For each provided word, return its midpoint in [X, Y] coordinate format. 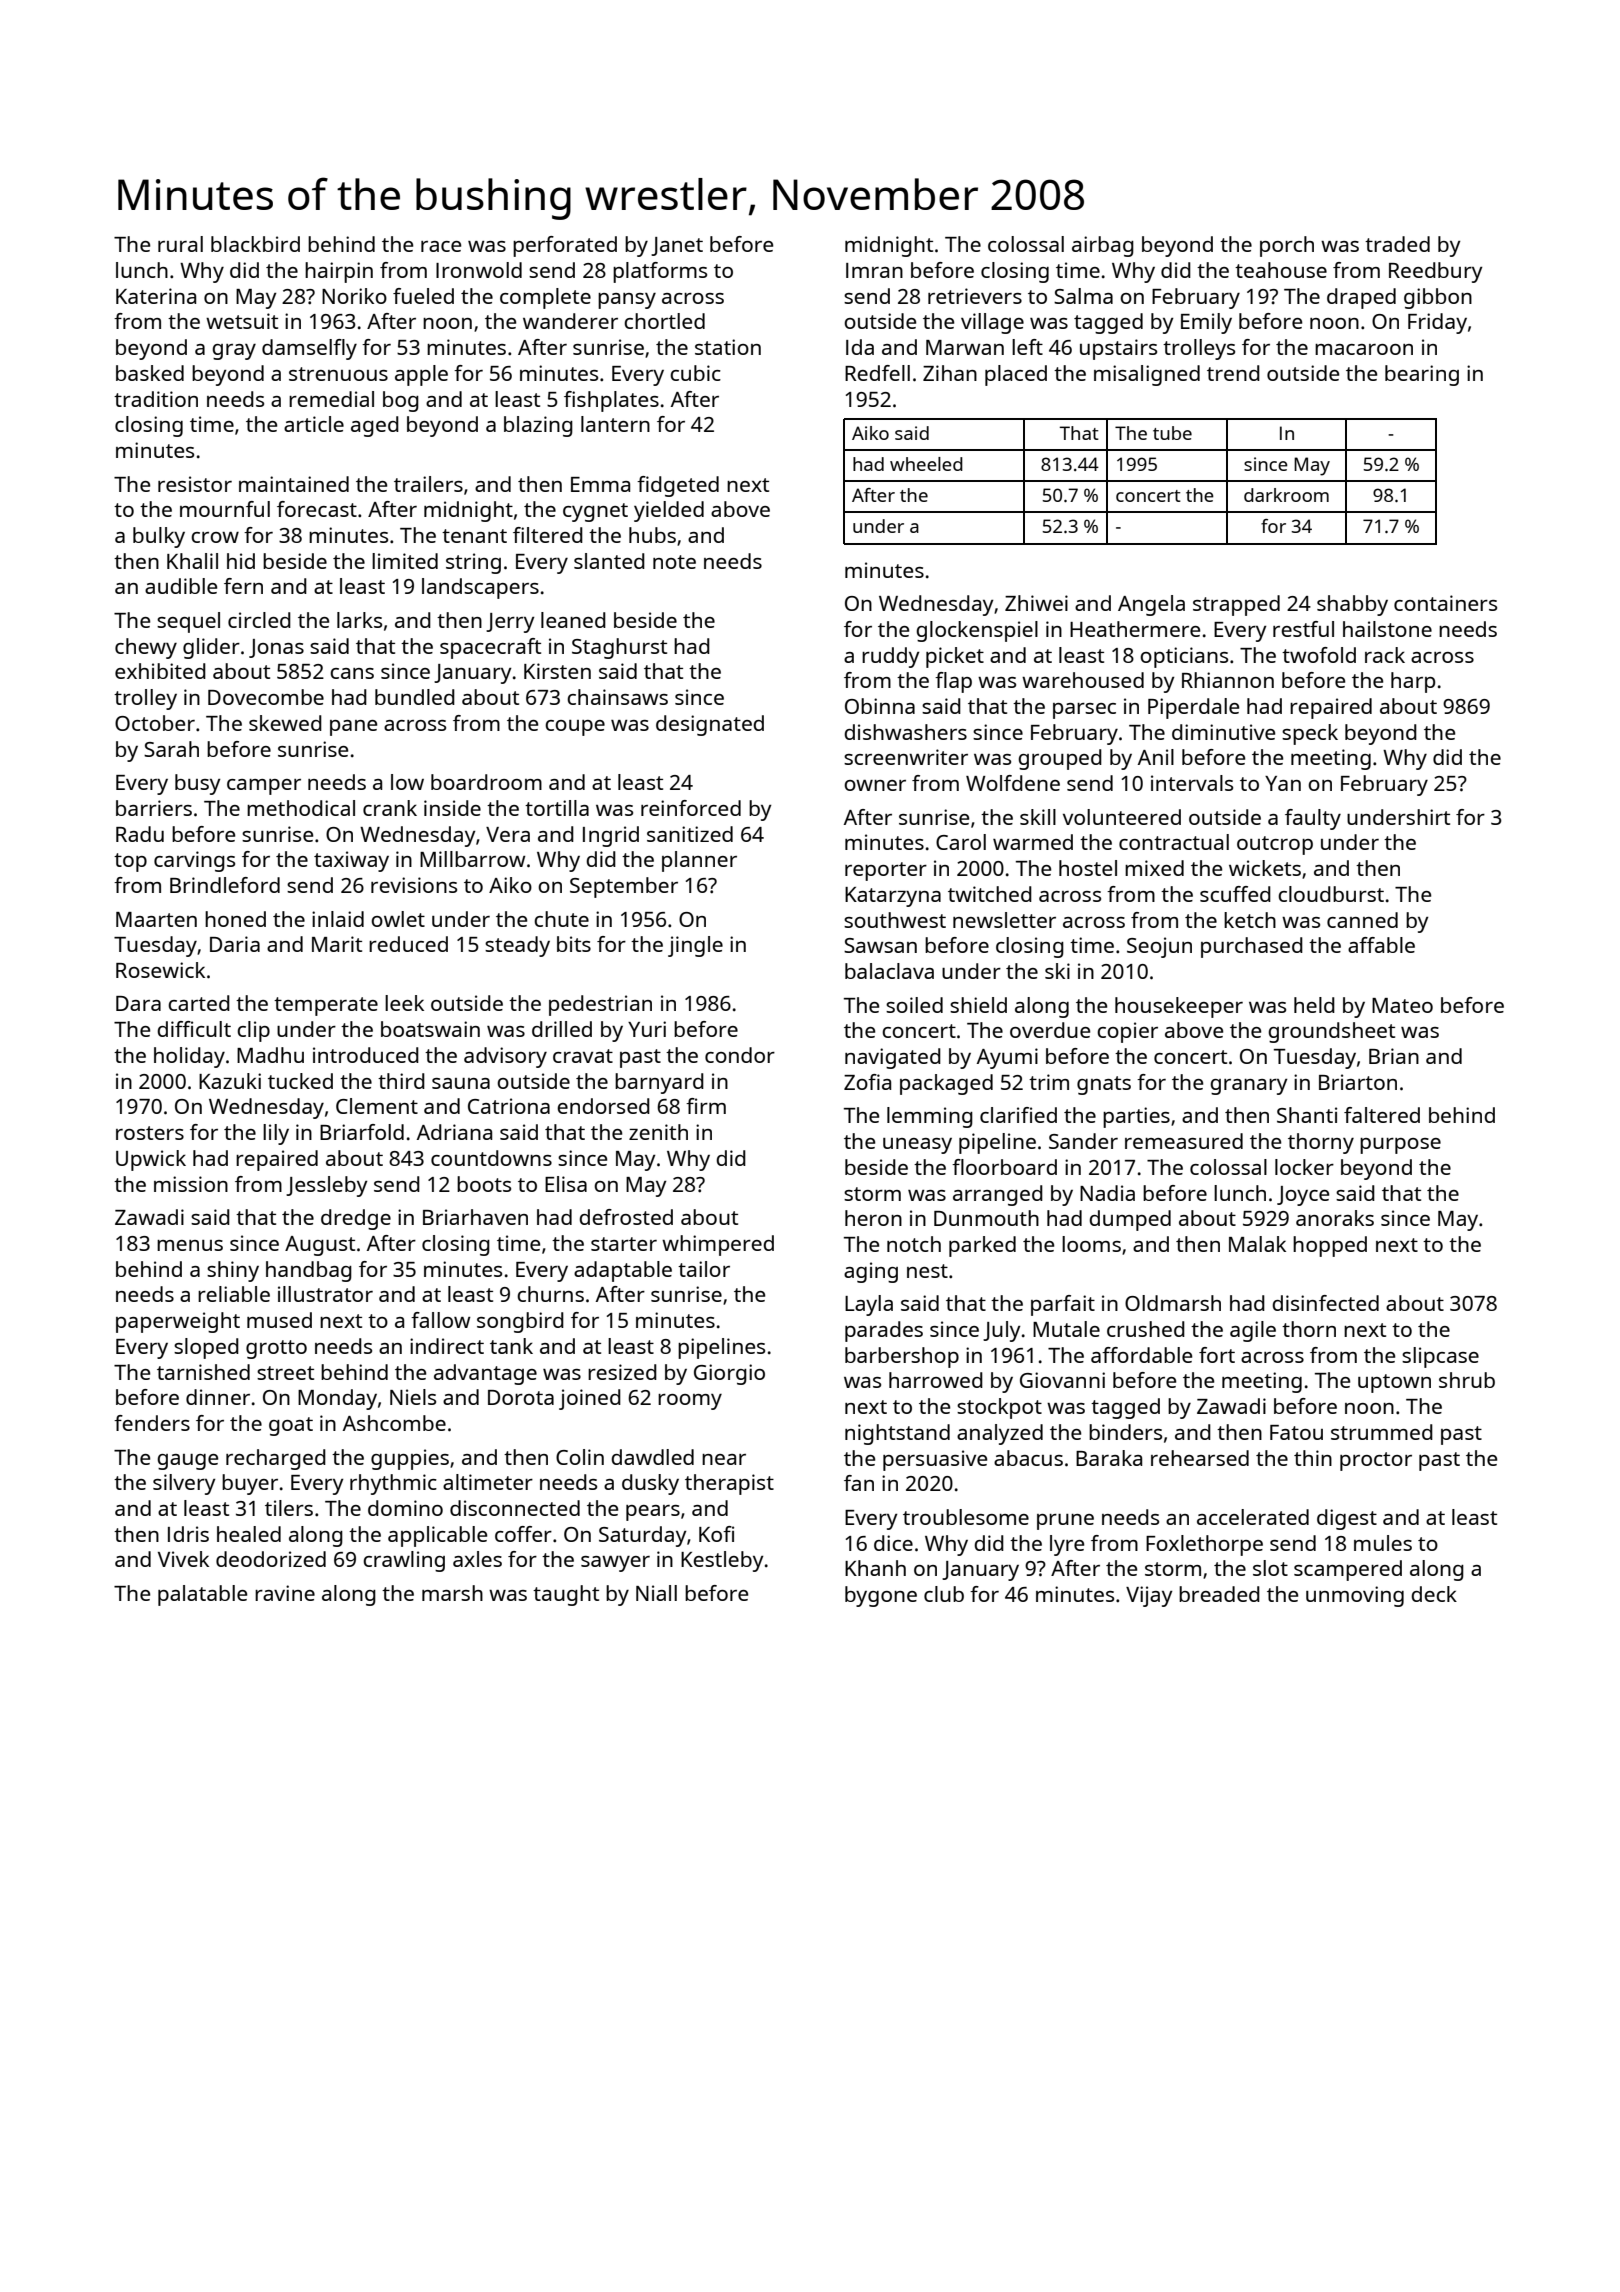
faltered [1382, 1115]
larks [359, 620]
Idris [188, 1534]
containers [1445, 603]
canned [1362, 920]
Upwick [151, 1160]
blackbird [255, 244]
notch [914, 1244]
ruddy [891, 657]
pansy [627, 301]
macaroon [1364, 349]
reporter [886, 871]
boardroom [486, 782]
